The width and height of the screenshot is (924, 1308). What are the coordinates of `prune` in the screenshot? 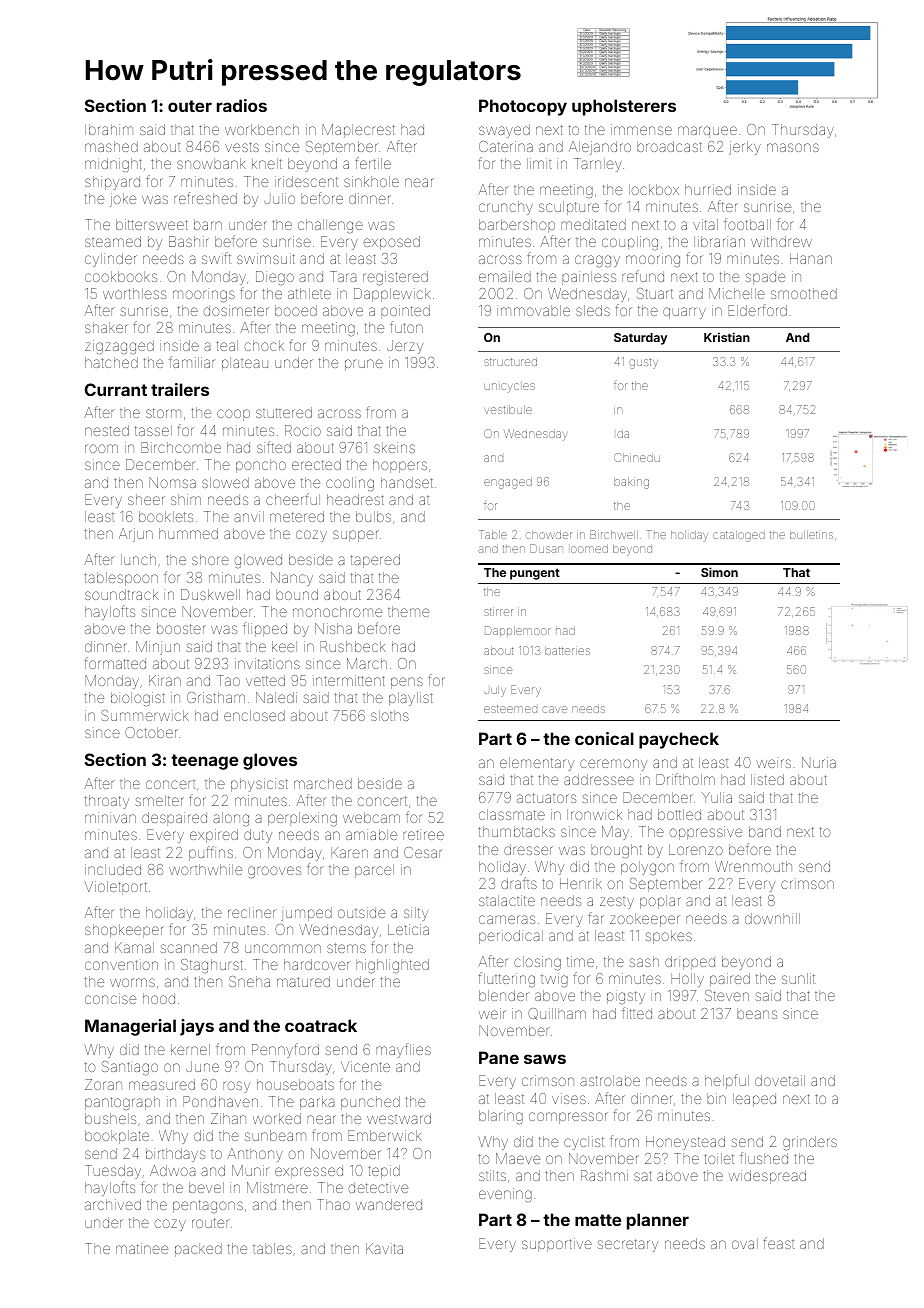 It's located at (364, 365).
